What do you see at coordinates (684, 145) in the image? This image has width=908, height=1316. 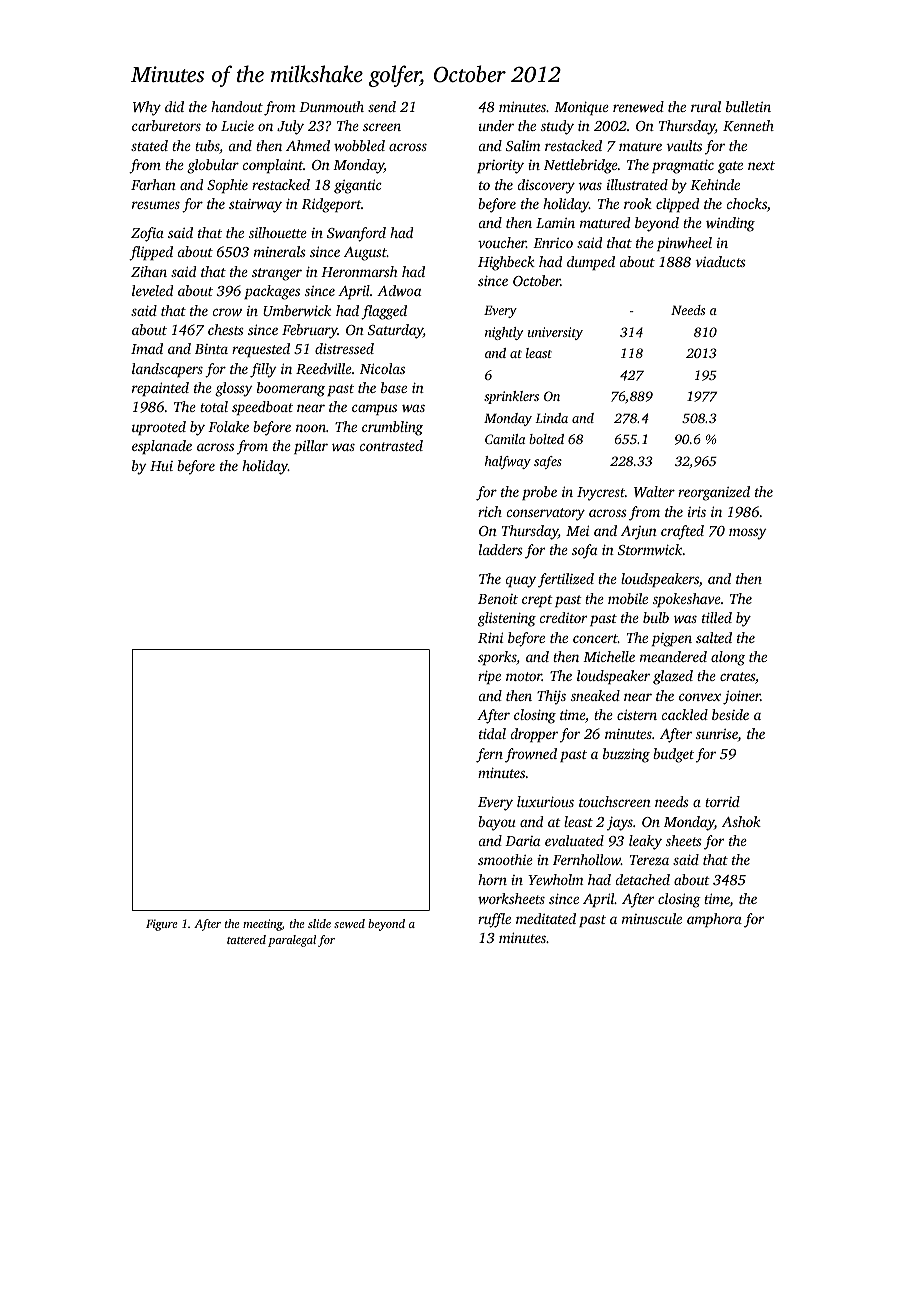 I see `vaults` at bounding box center [684, 145].
